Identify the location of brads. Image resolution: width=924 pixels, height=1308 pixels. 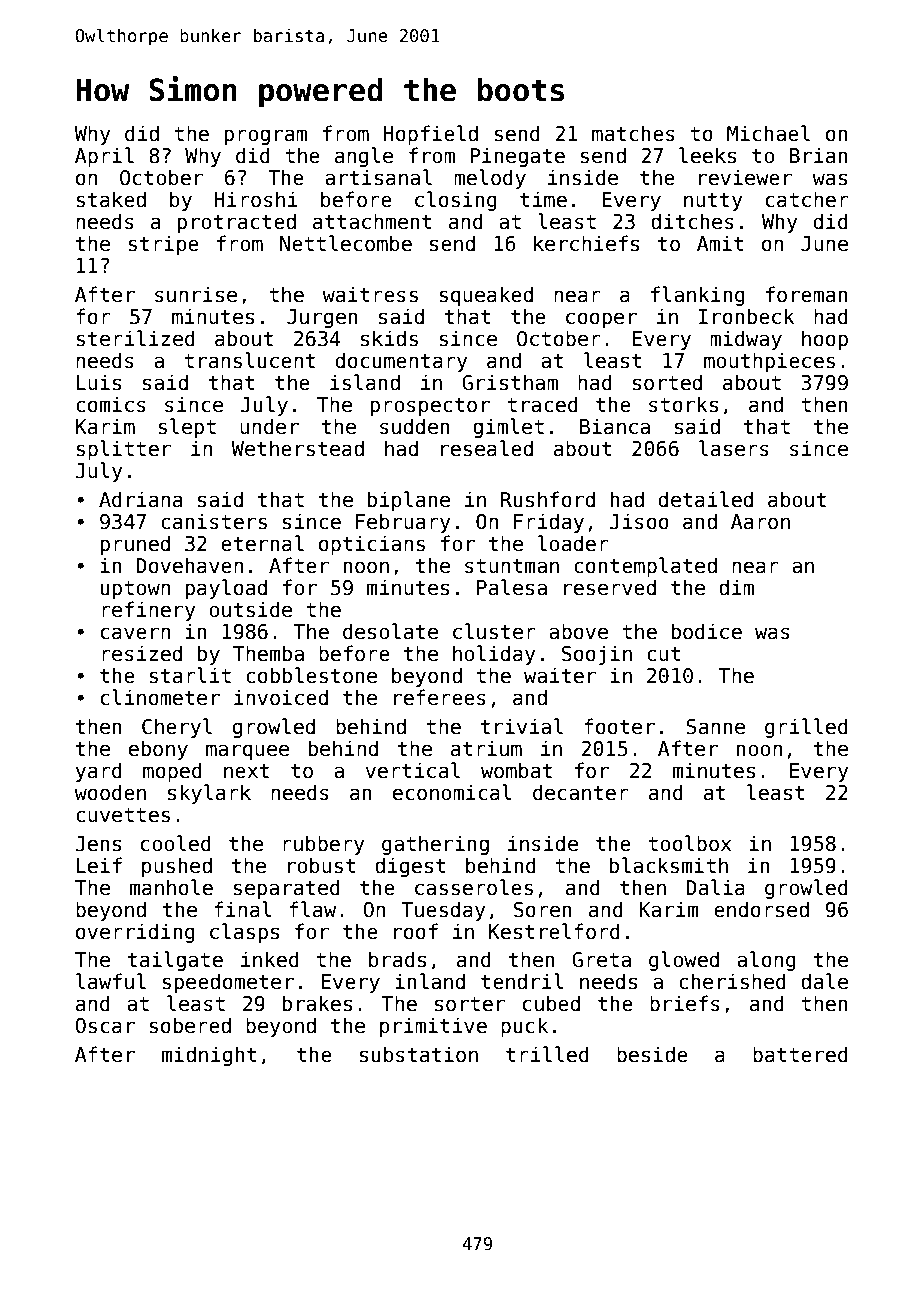
(397, 959).
